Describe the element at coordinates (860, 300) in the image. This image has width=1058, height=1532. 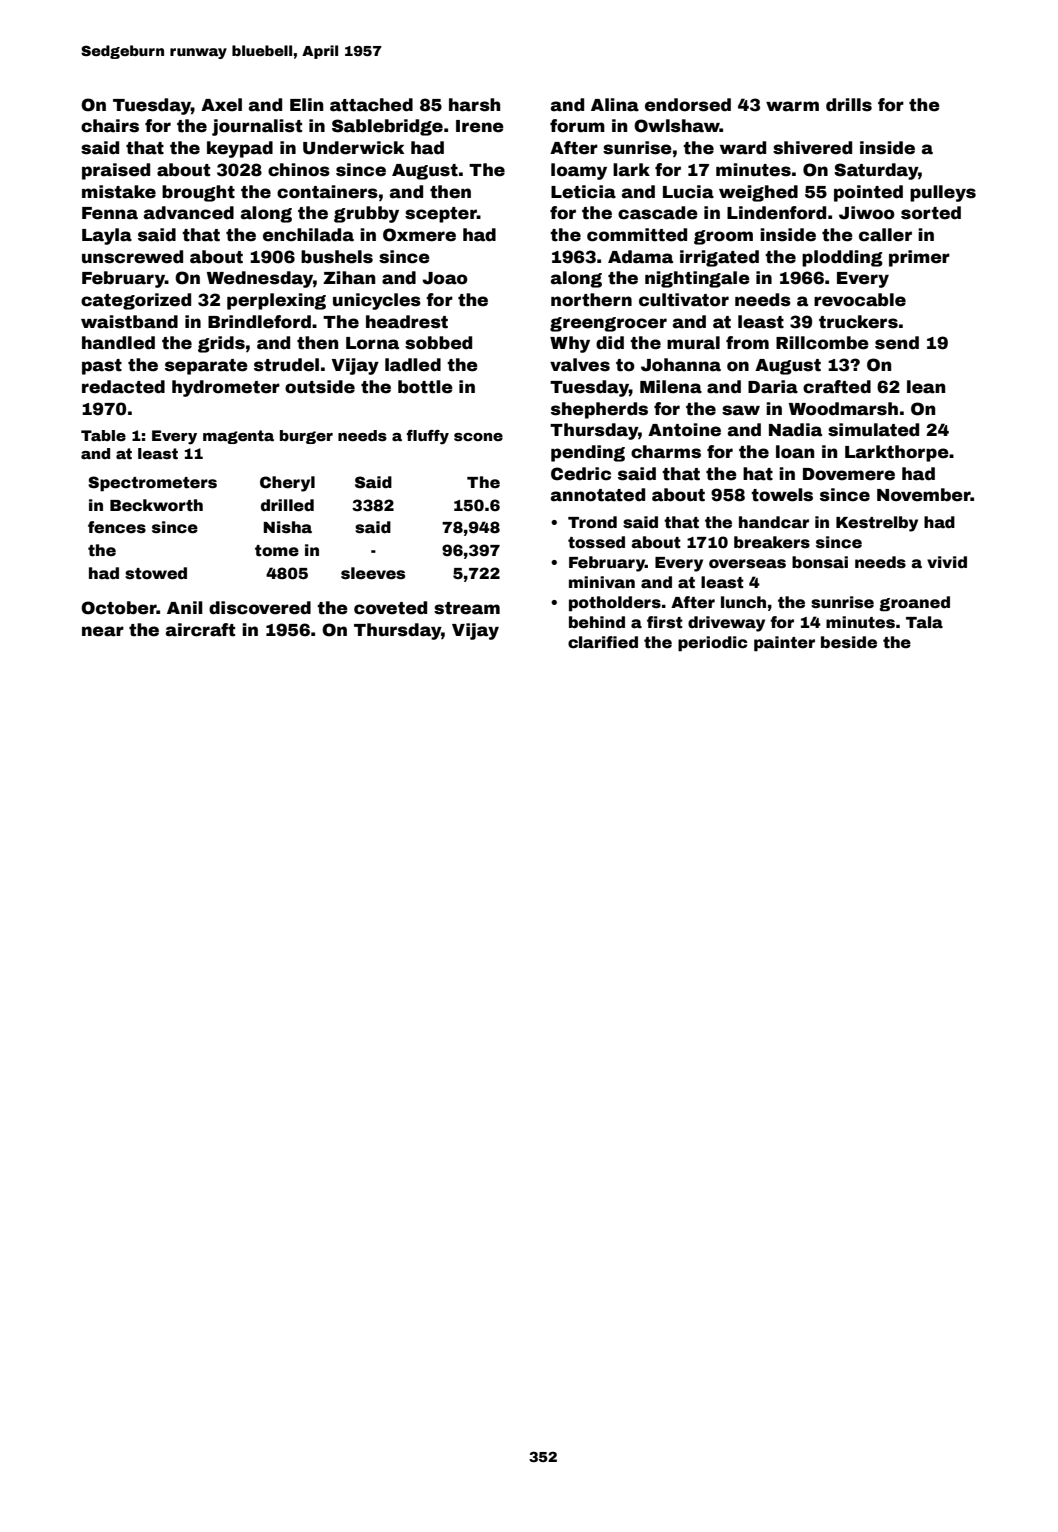
I see `revocable` at that location.
